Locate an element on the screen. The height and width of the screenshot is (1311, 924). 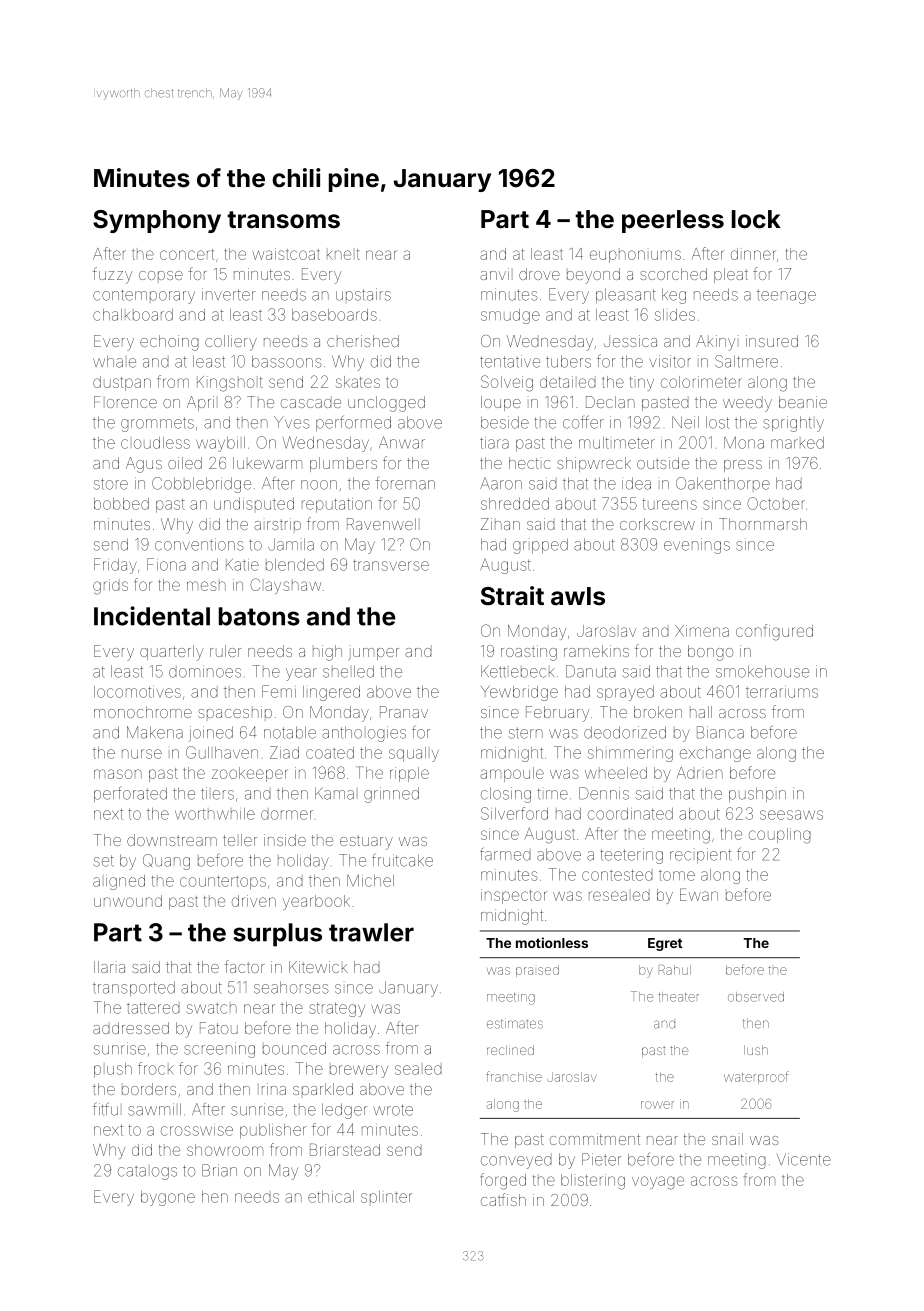
roasting is located at coordinates (529, 653).
